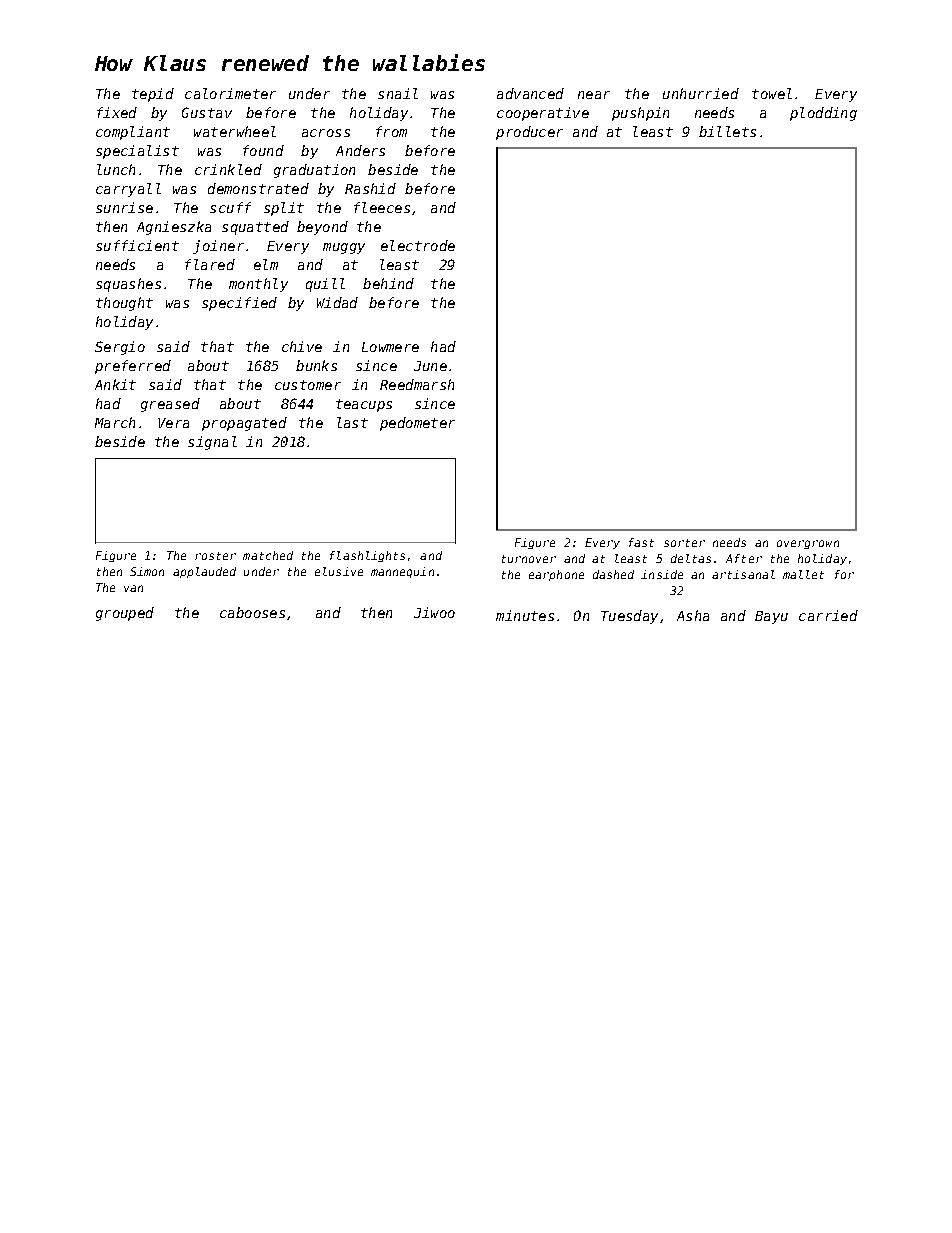  What do you see at coordinates (641, 542) in the document?
I see `fast` at bounding box center [641, 542].
